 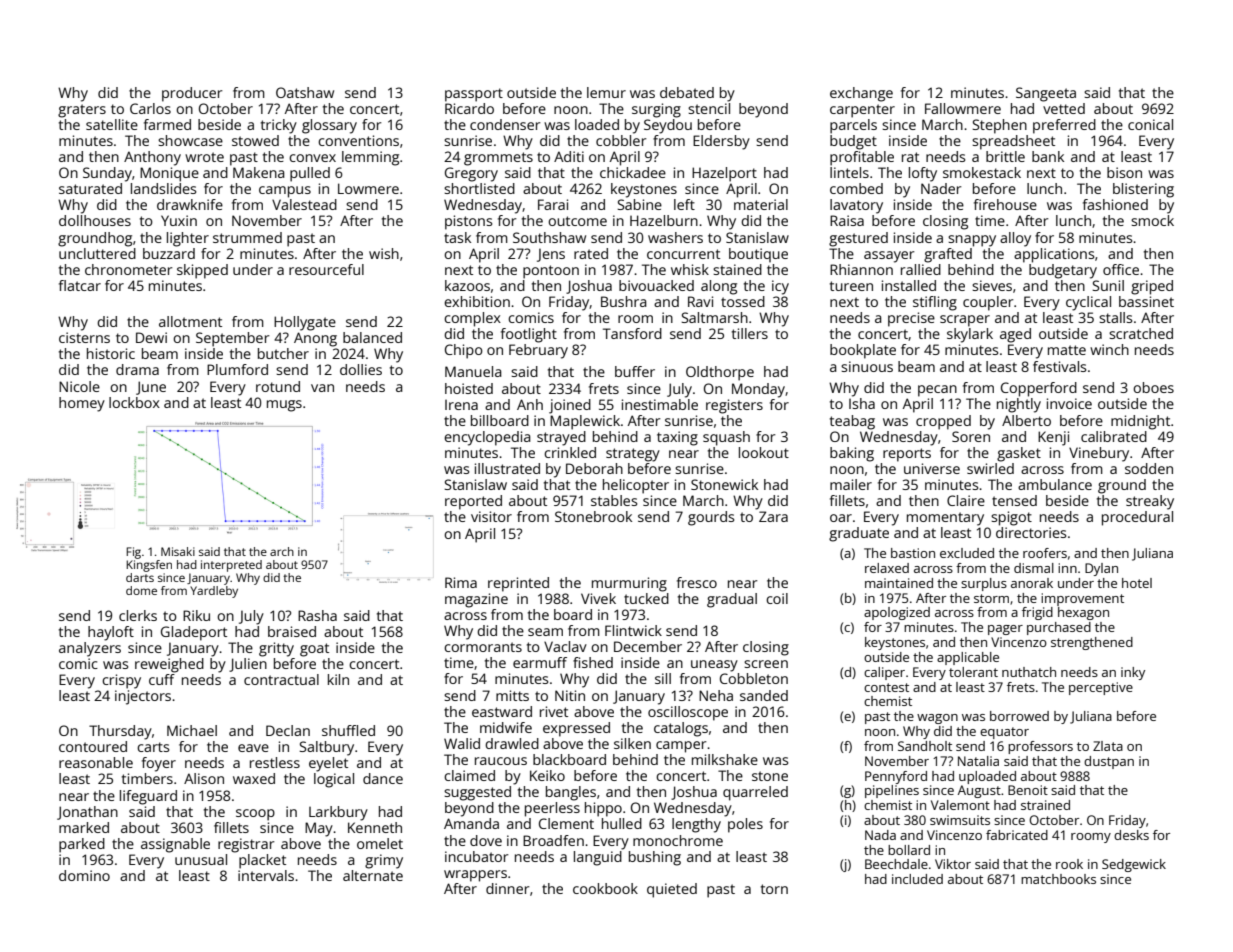 I want to click on Sangeeta, so click(x=1046, y=94).
